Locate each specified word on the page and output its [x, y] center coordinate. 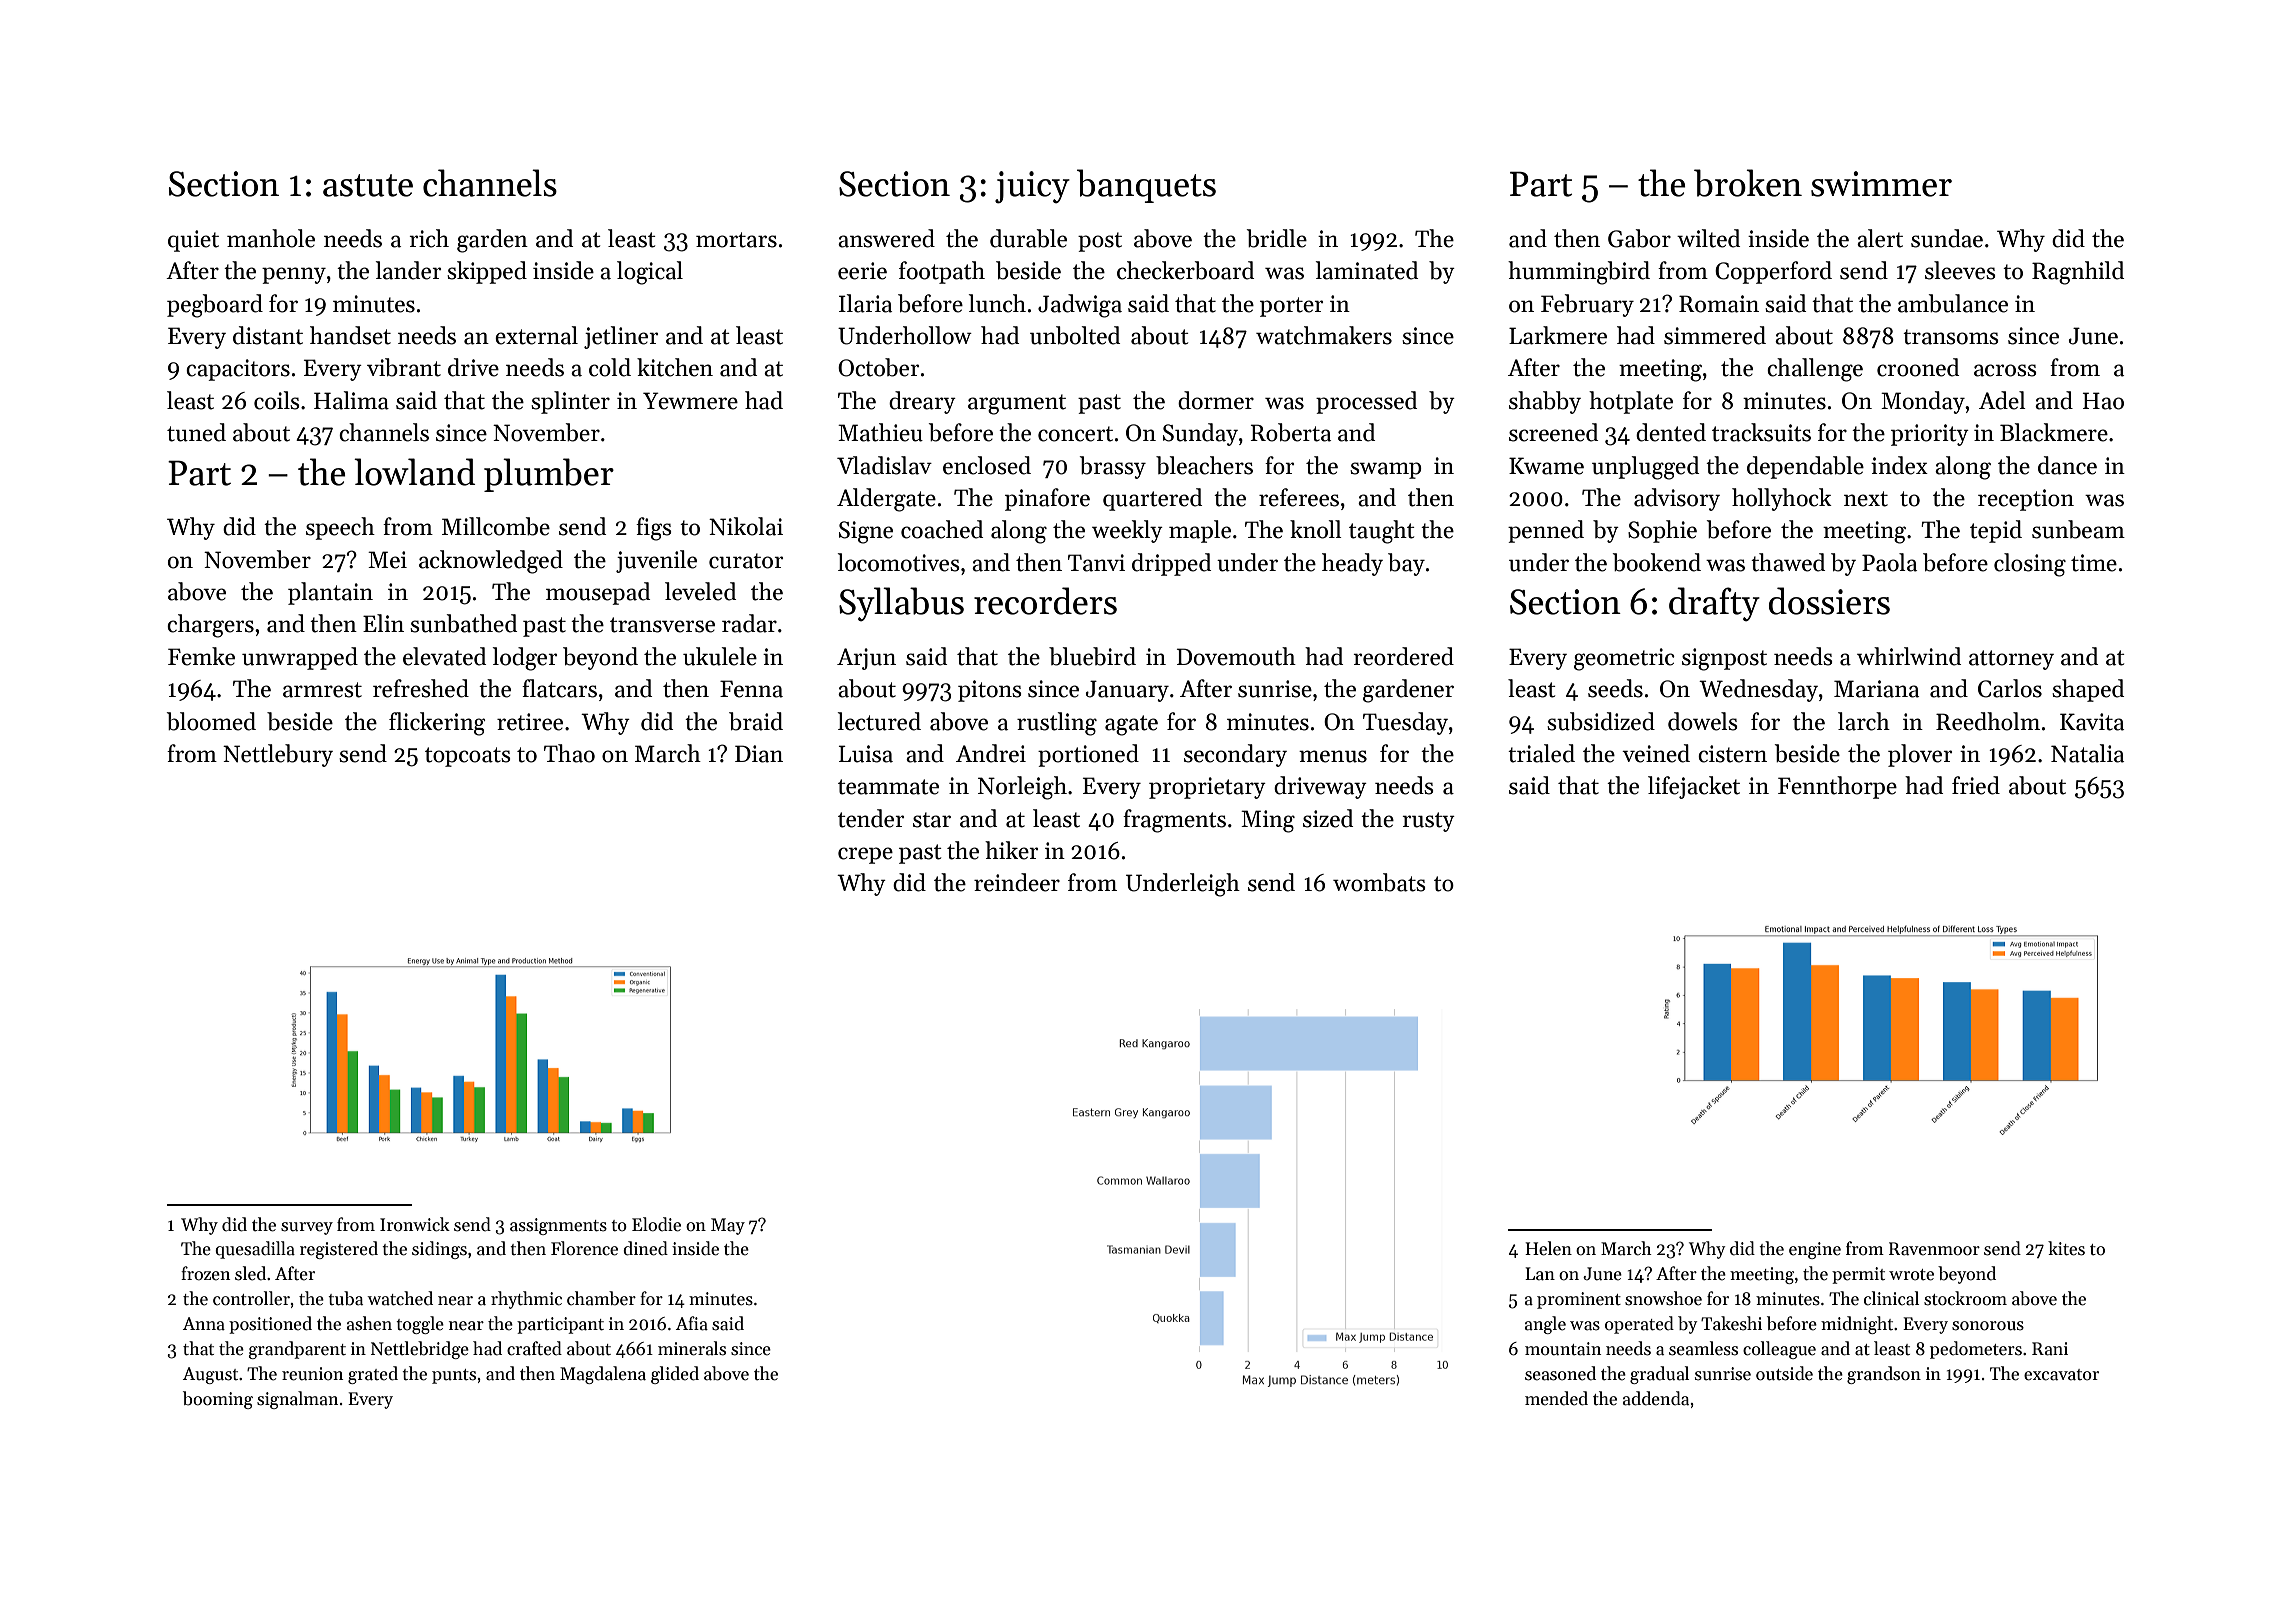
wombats [1379, 882]
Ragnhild [2078, 273]
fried [1976, 785]
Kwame [1546, 466]
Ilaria [865, 303]
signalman [297, 1400]
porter [1291, 307]
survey [307, 1228]
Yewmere [690, 401]
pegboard [215, 306]
